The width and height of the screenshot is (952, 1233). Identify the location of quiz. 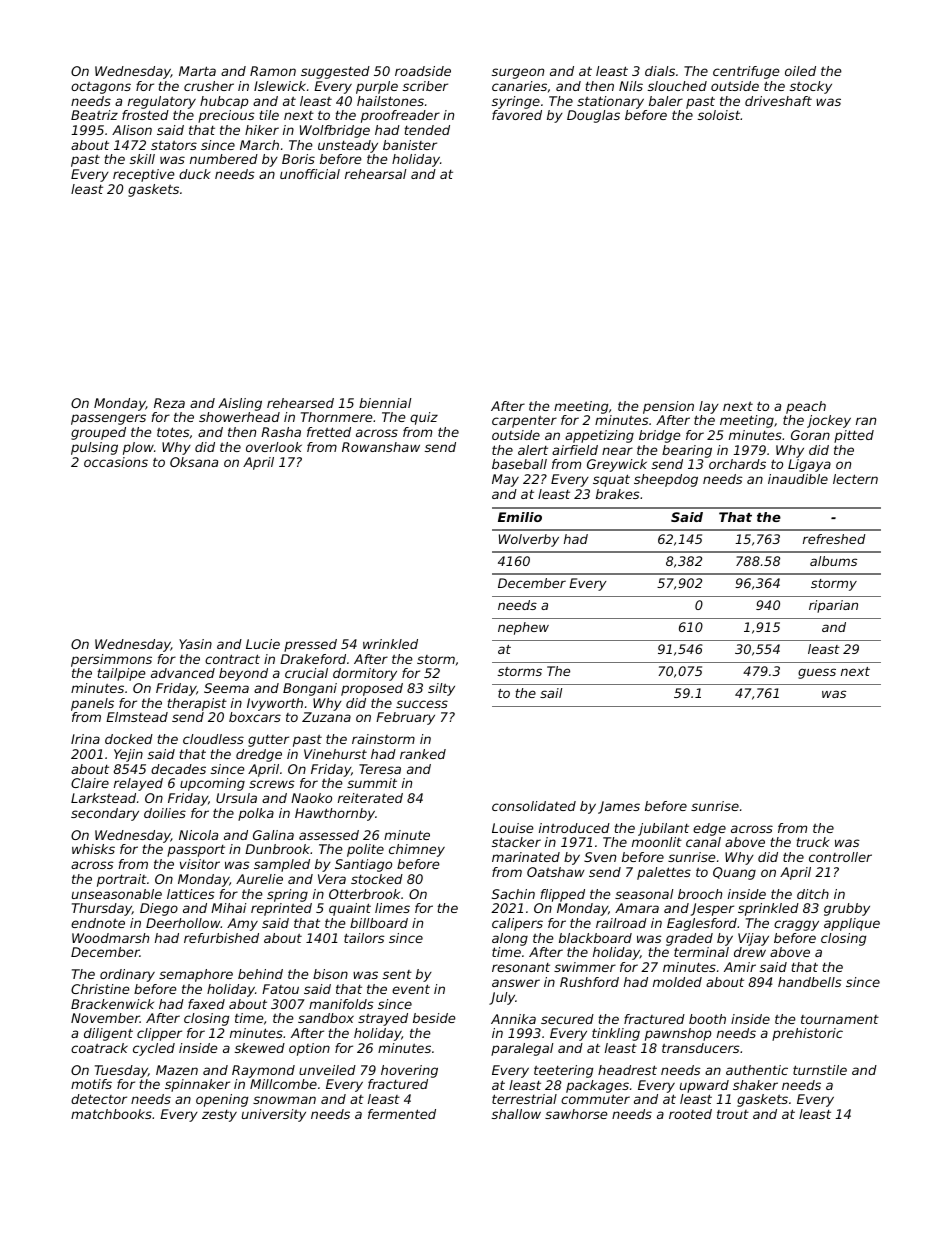
(424, 418).
